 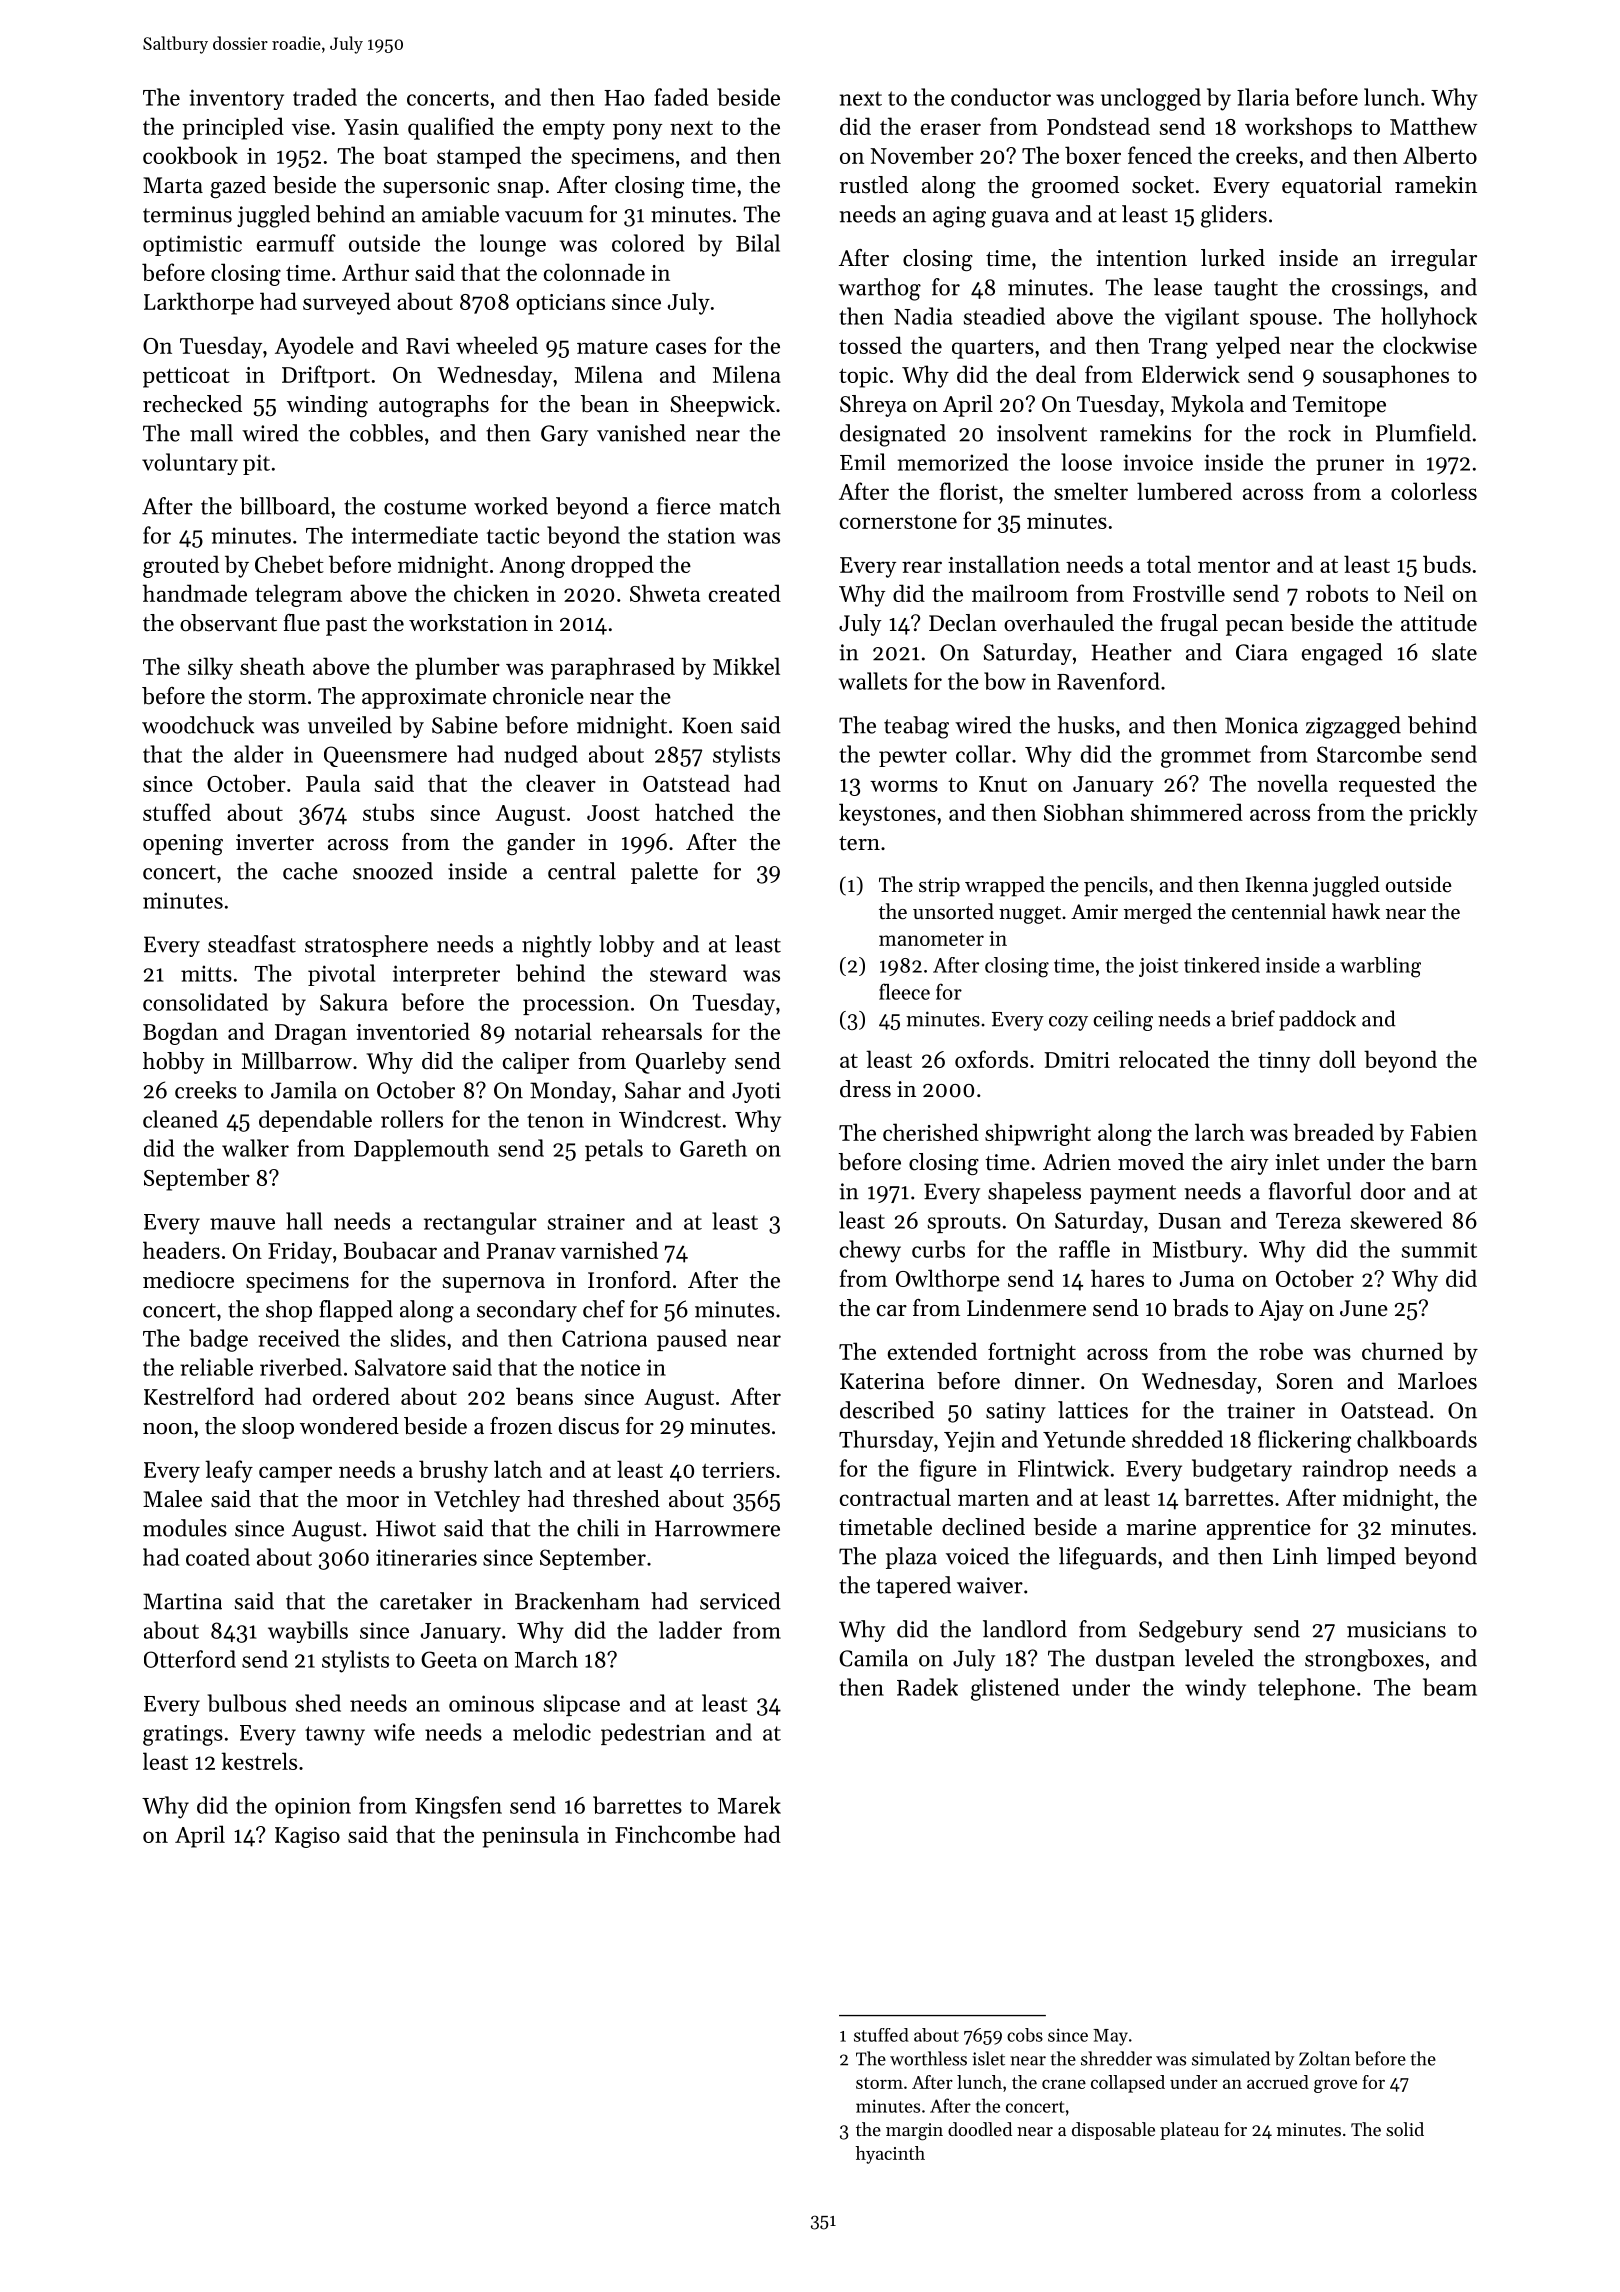 What do you see at coordinates (1151, 99) in the page?
I see `unclogged` at bounding box center [1151, 99].
